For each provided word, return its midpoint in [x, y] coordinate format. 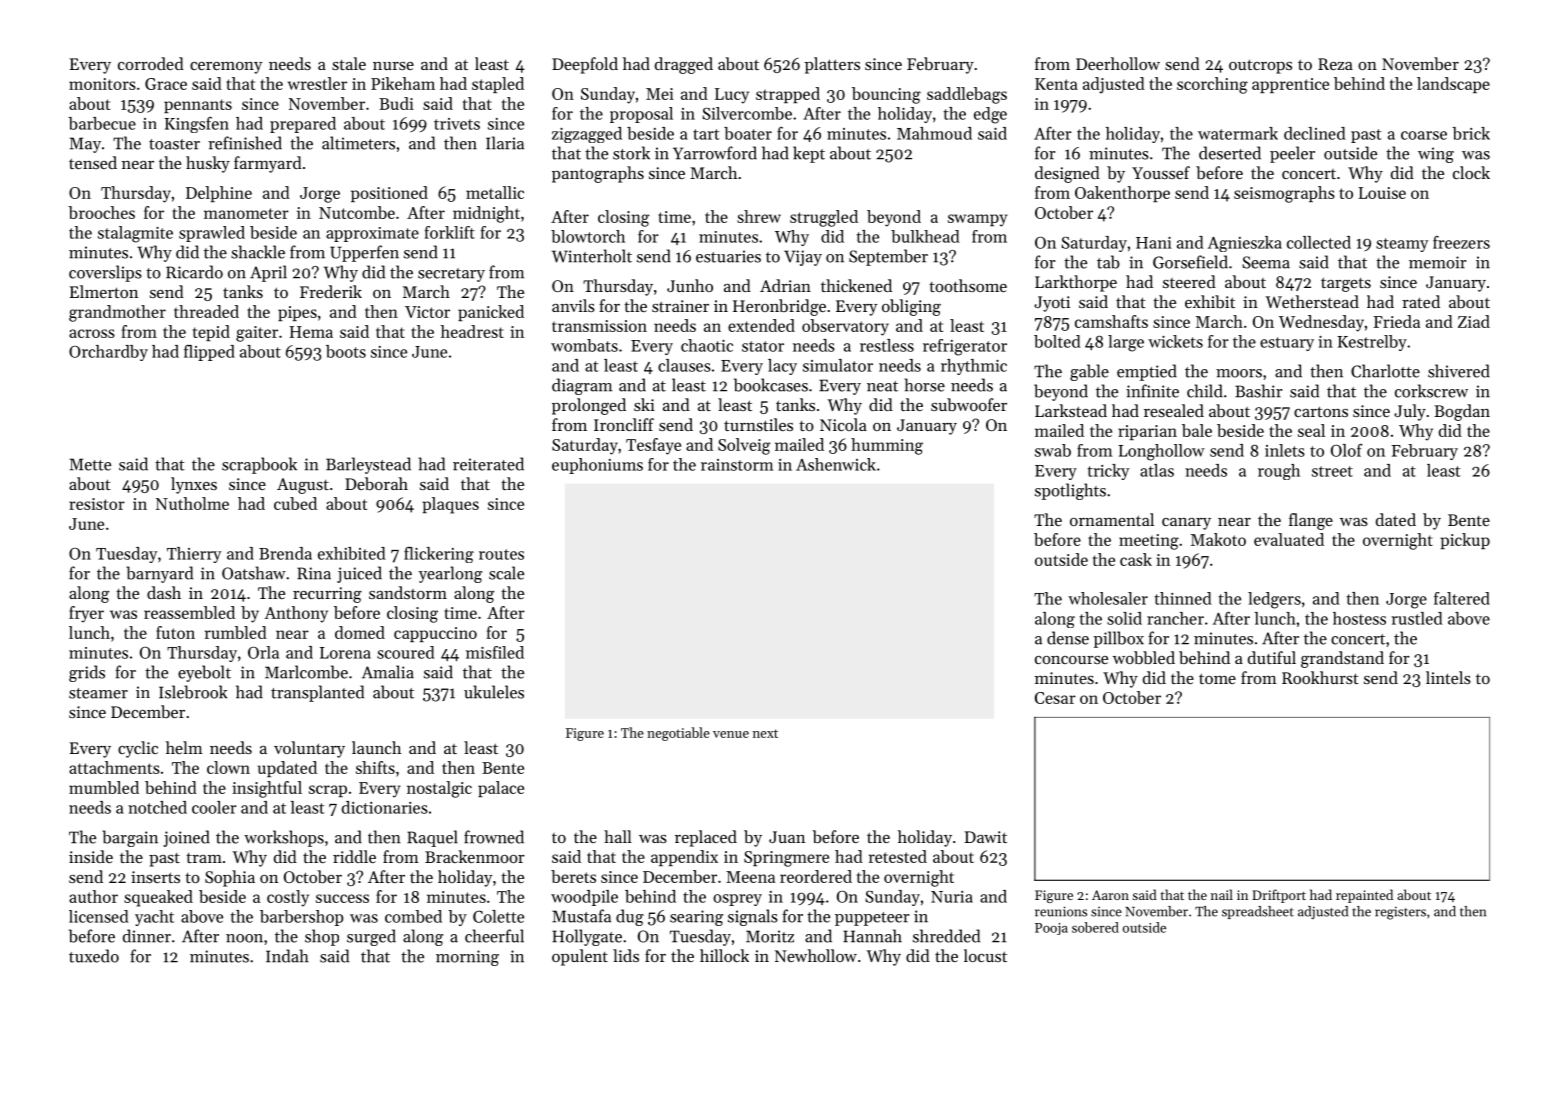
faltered [1462, 598]
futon [175, 632]
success [342, 898]
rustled [1417, 618]
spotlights [1070, 491]
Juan [787, 837]
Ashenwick [836, 464]
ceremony [226, 68]
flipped [209, 353]
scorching [1212, 85]
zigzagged [587, 135]
